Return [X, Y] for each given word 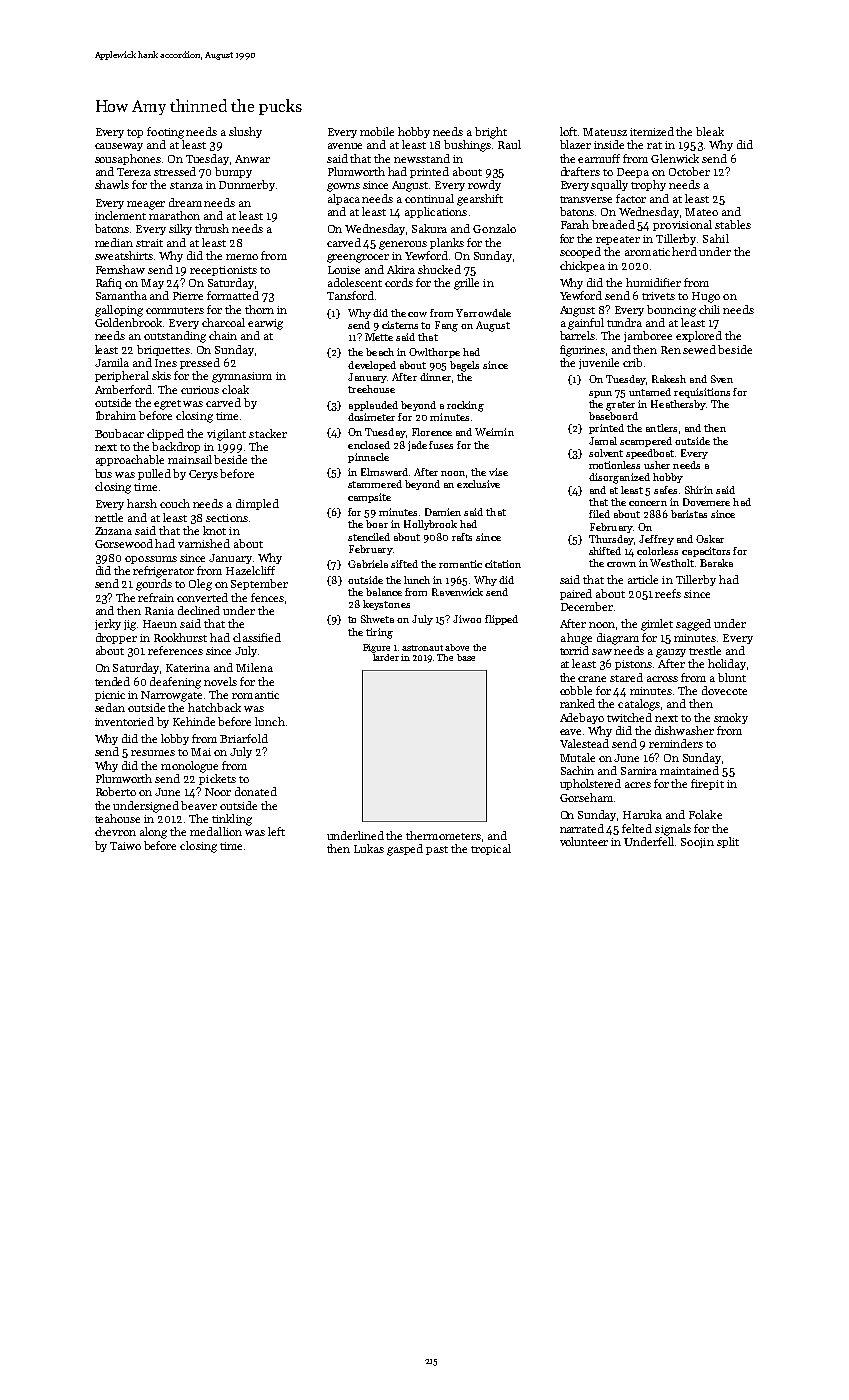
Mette [379, 337]
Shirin [699, 490]
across [662, 679]
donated [256, 791]
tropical [491, 849]
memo [242, 257]
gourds [154, 585]
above [457, 647]
